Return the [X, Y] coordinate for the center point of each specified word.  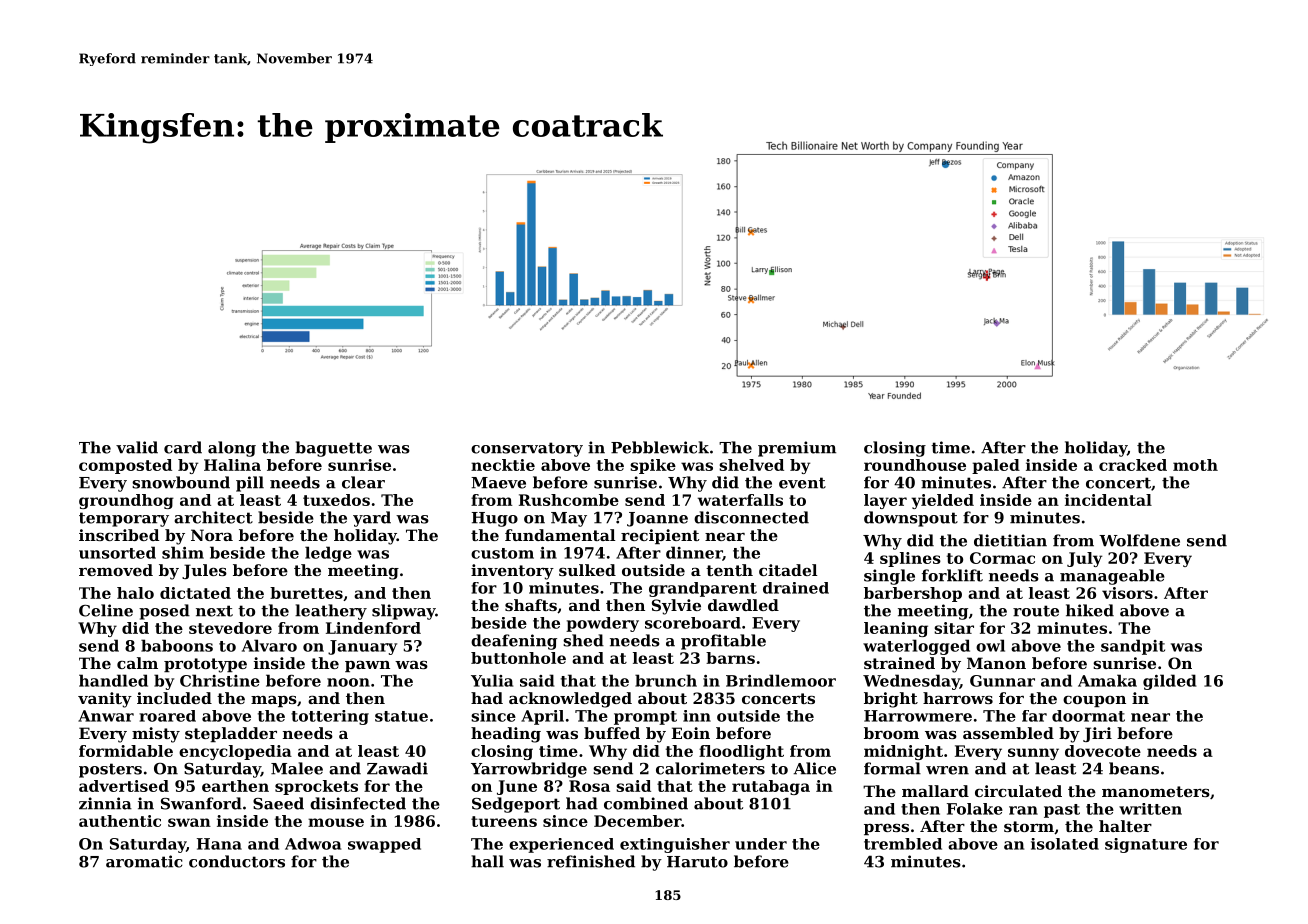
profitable [723, 642]
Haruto [697, 862]
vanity [105, 700]
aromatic [144, 861]
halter [1125, 826]
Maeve [498, 483]
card [183, 447]
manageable [1112, 577]
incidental [1108, 500]
